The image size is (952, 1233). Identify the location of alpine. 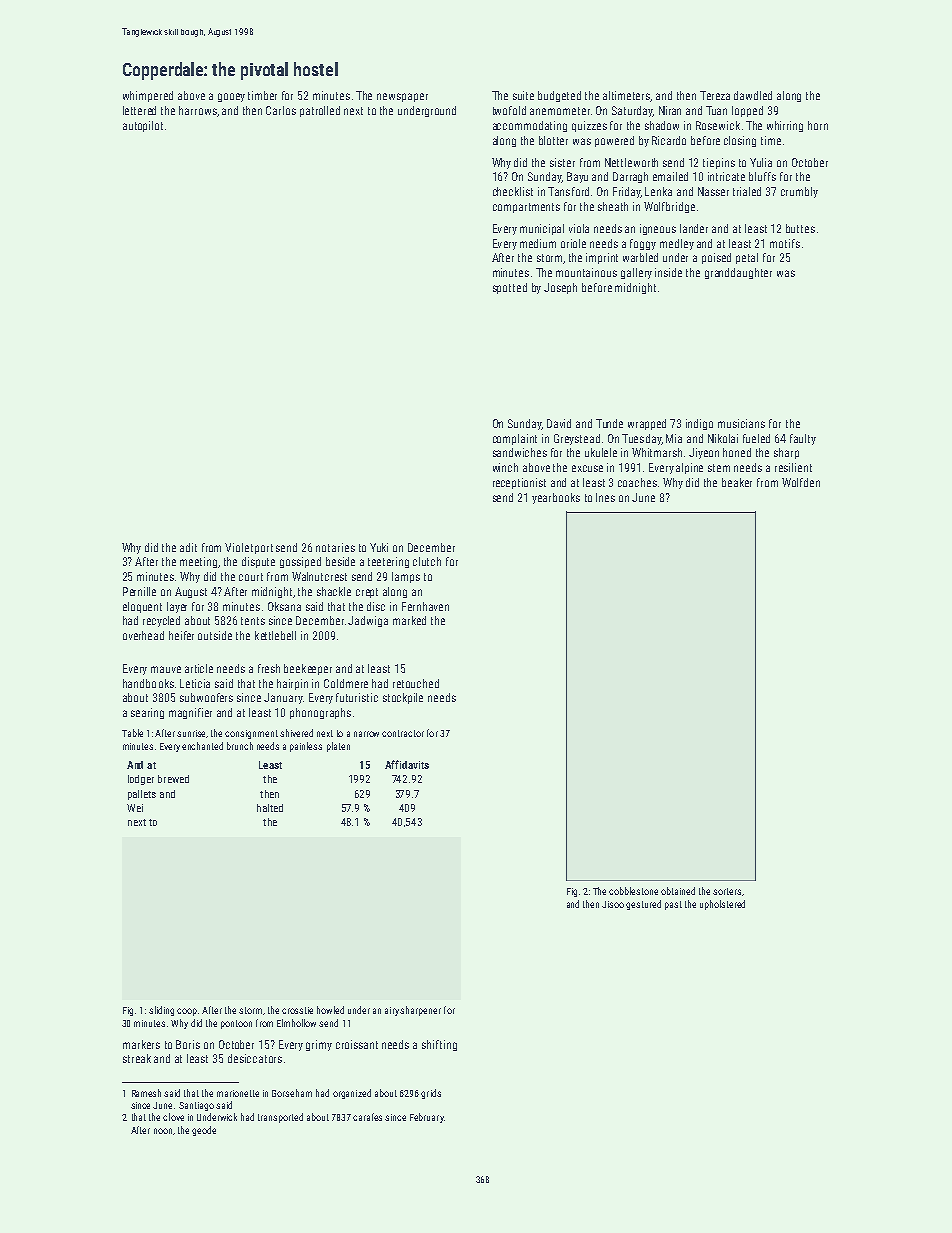
(689, 468).
